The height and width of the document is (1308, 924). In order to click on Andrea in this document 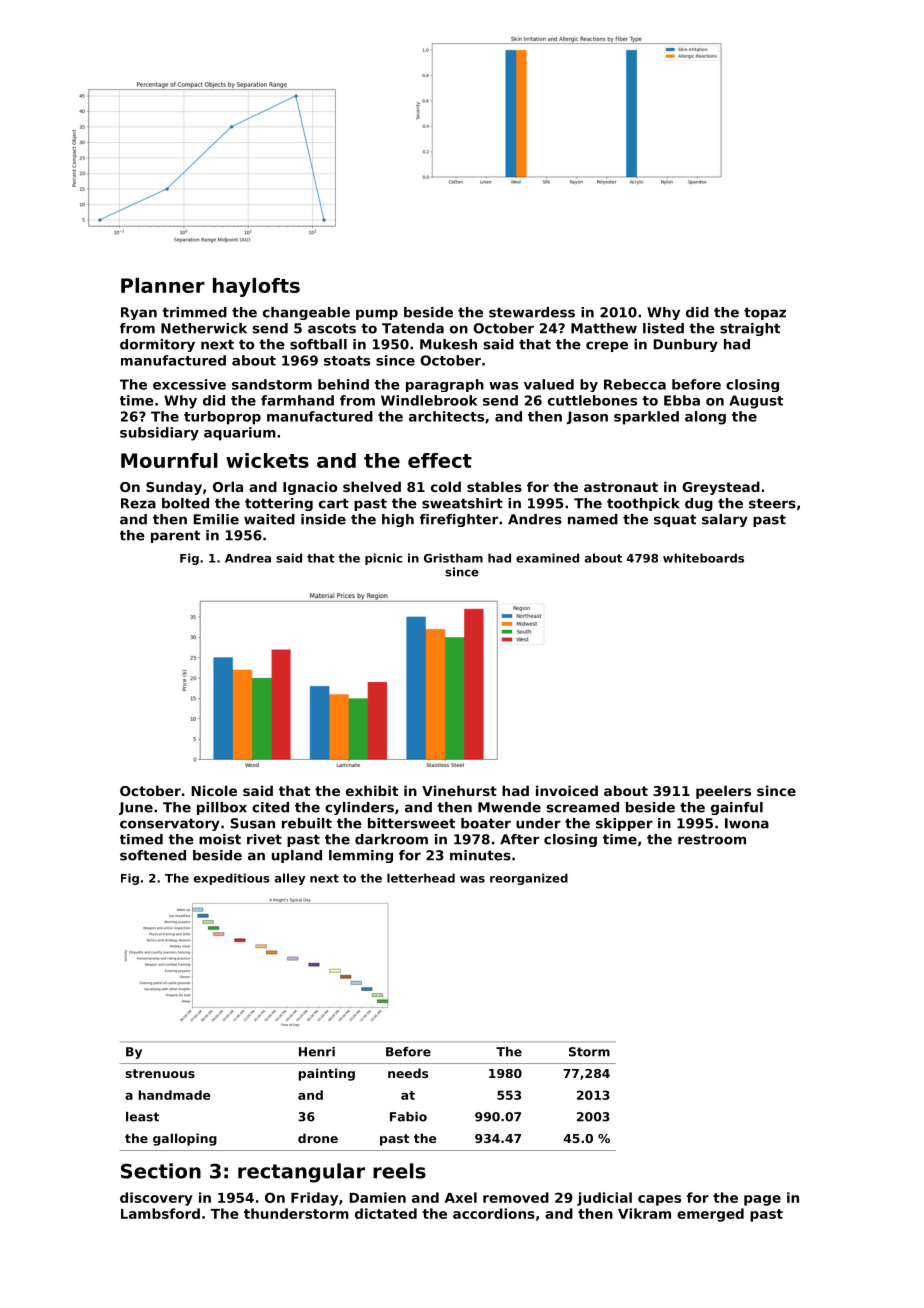, I will do `click(248, 558)`.
